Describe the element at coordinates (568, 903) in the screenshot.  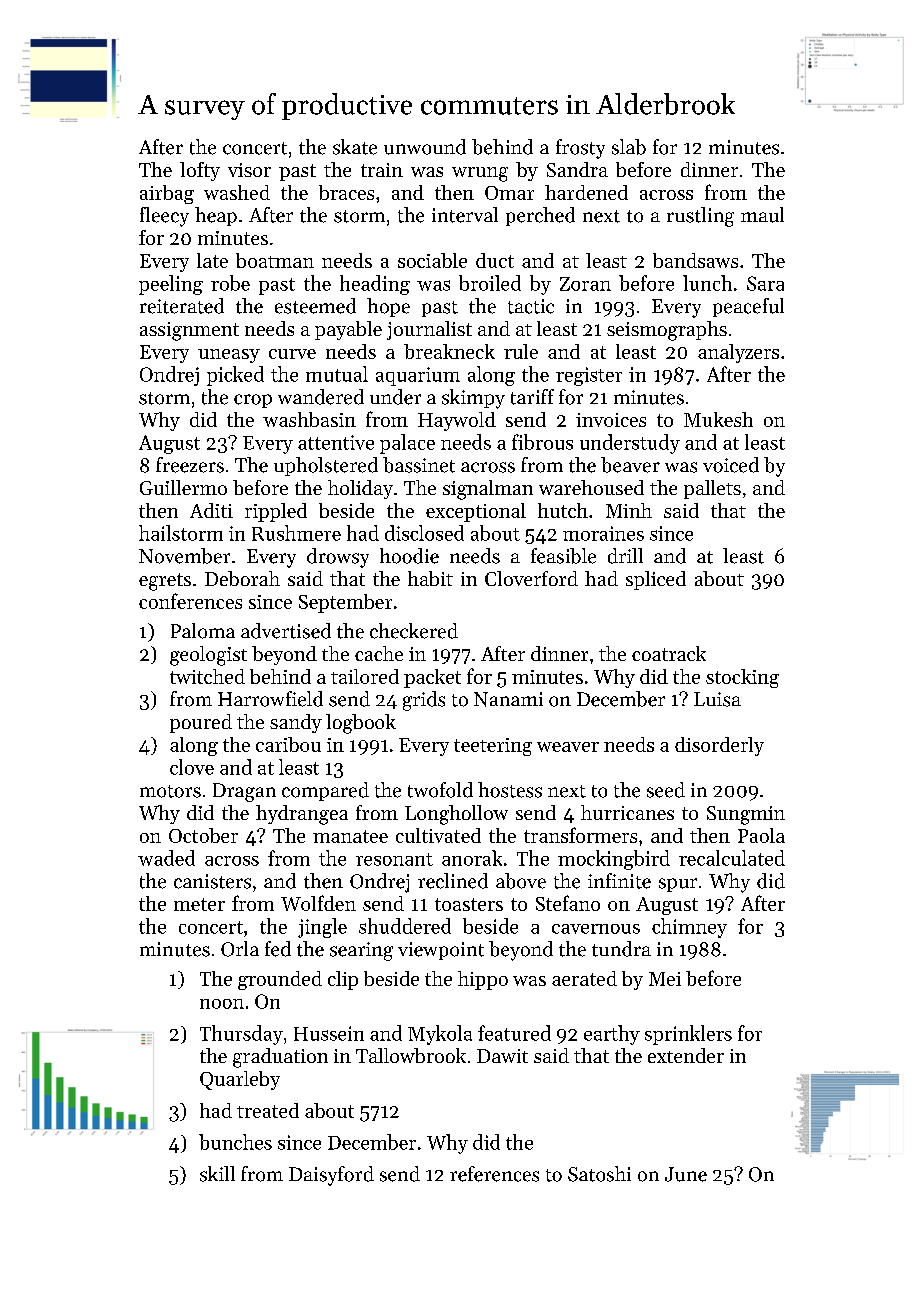
I see `Stefano` at that location.
